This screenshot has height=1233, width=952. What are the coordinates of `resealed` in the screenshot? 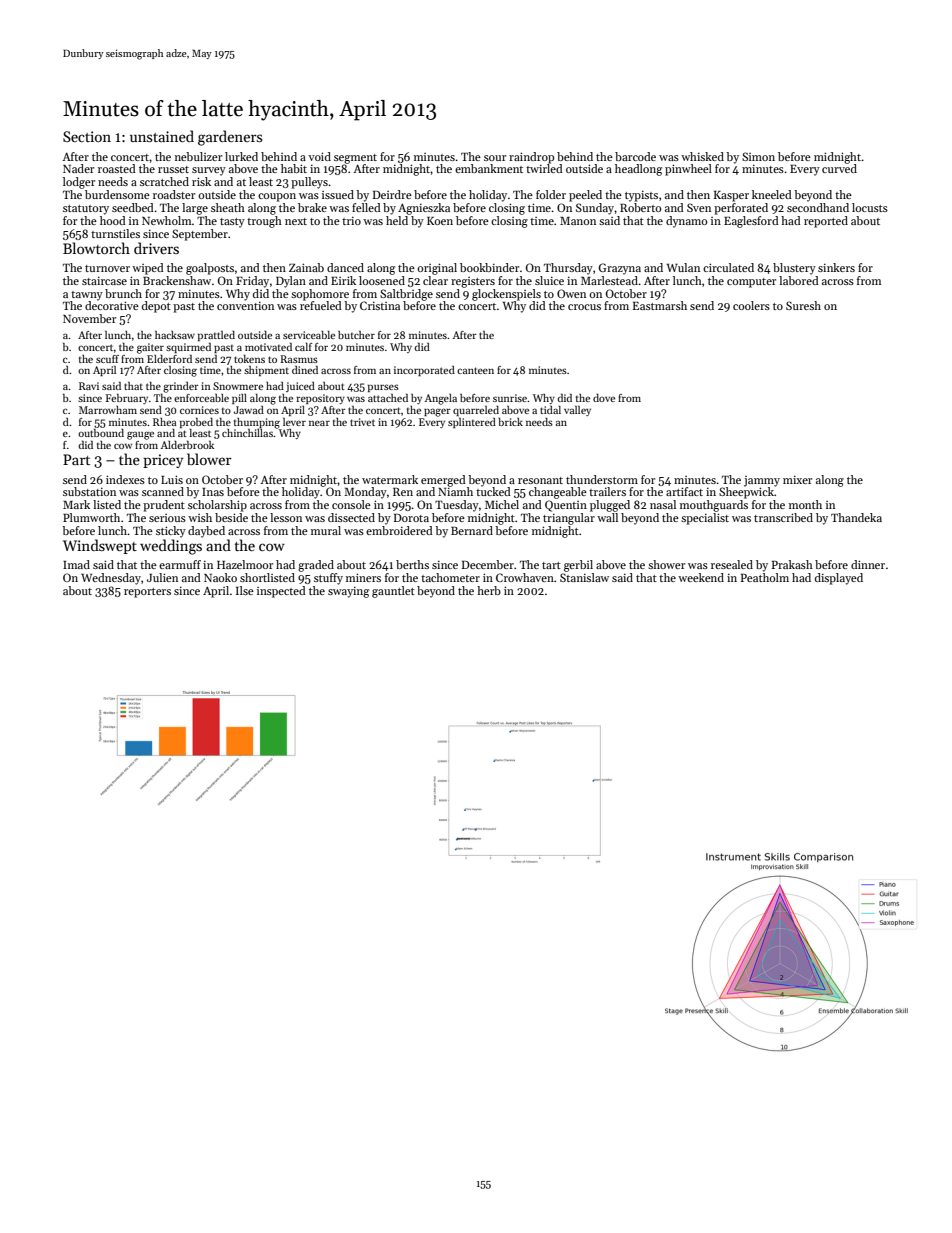 It's located at (732, 564).
